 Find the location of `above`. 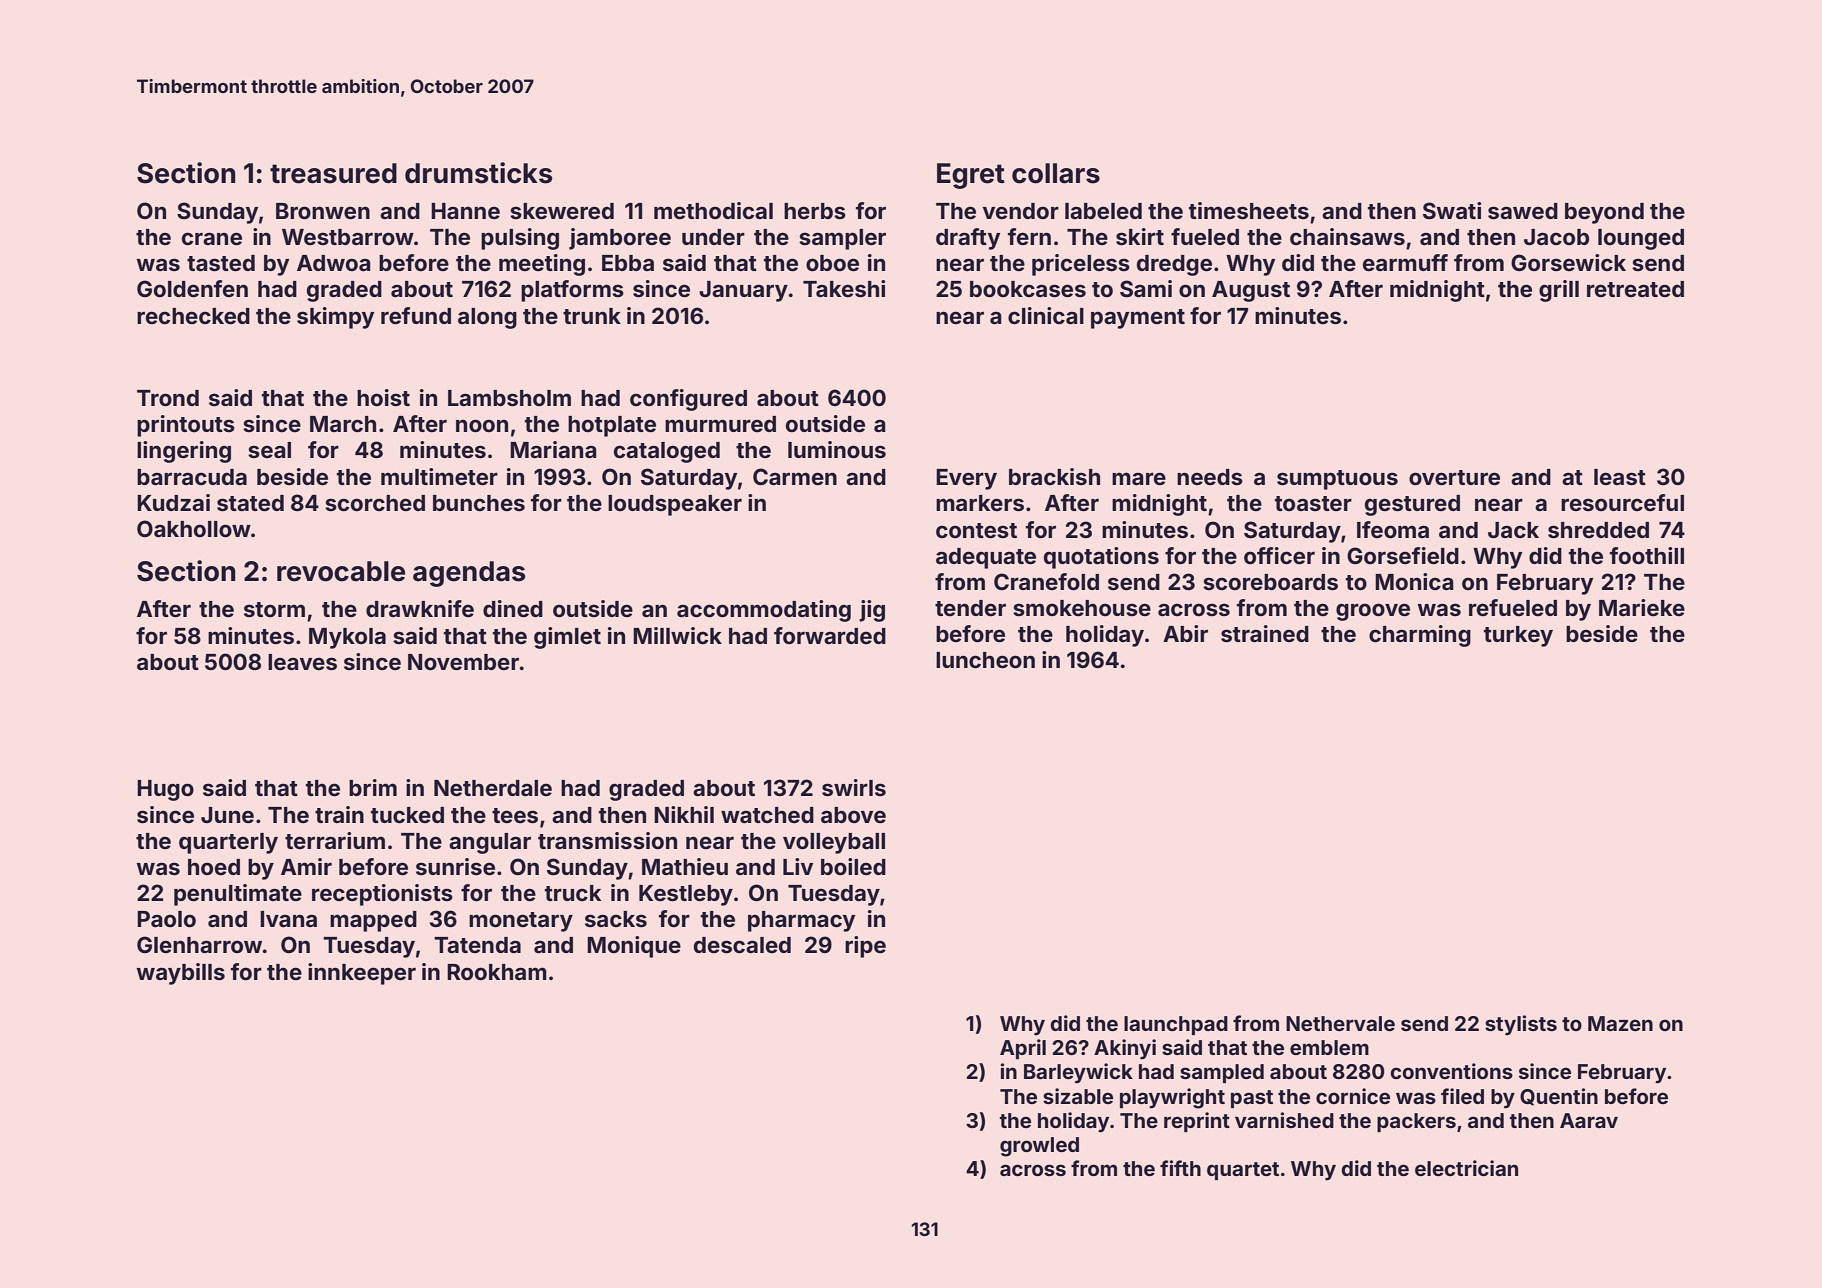

above is located at coordinates (853, 815).
